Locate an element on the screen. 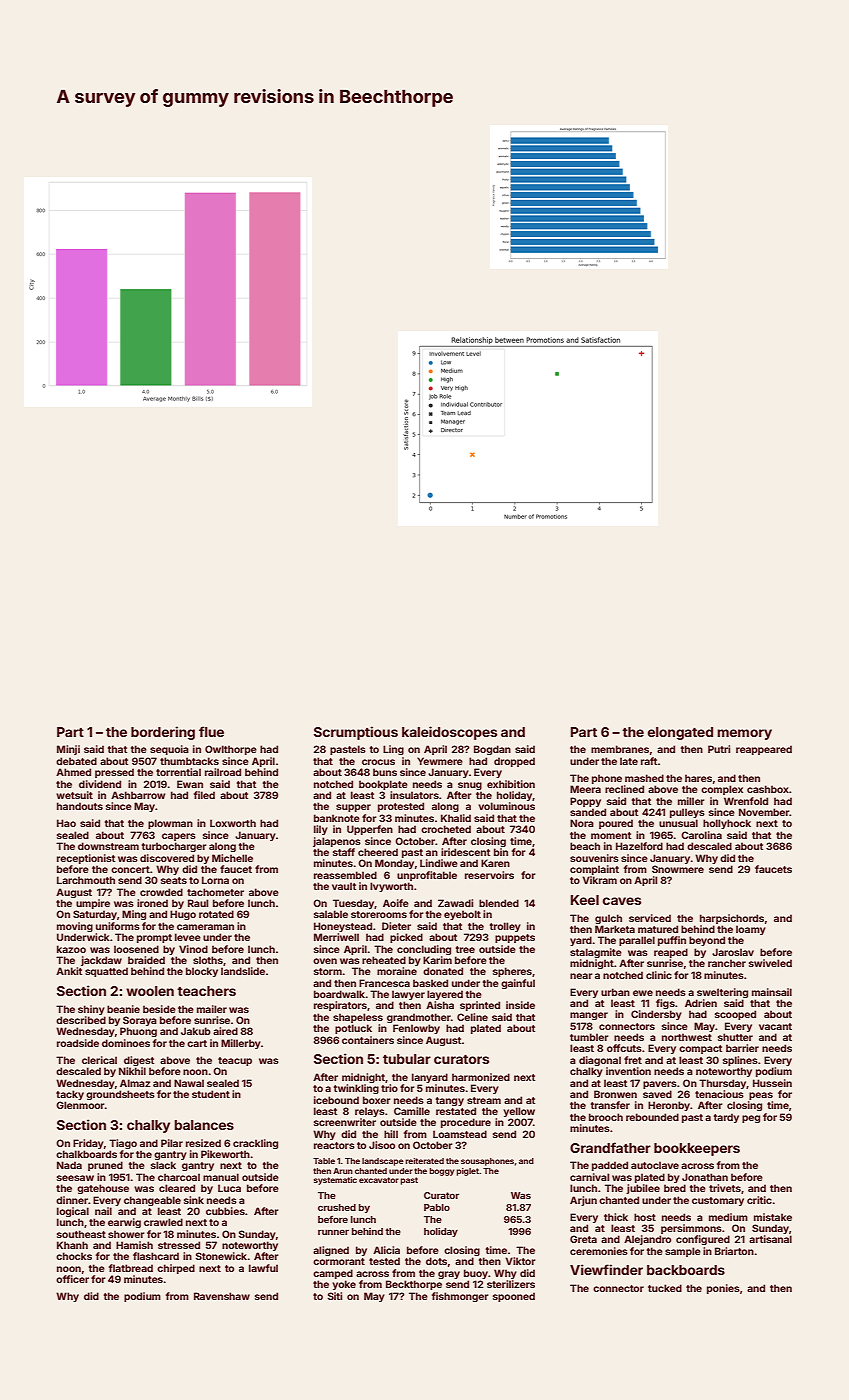 The height and width of the screenshot is (1400, 849). Bogdan is located at coordinates (492, 750).
